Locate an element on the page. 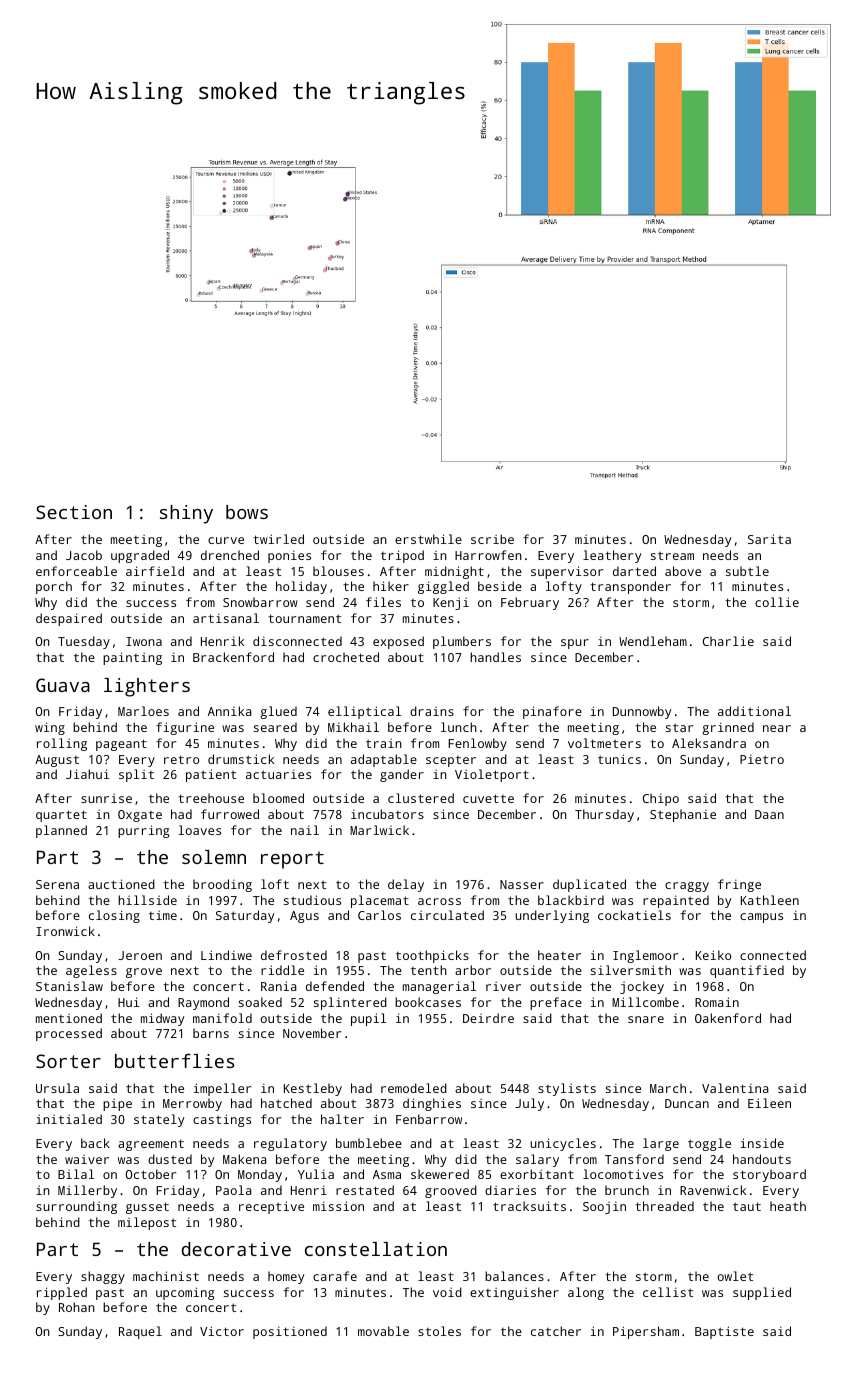 This document has width=849, height=1400. Annika is located at coordinates (230, 711).
